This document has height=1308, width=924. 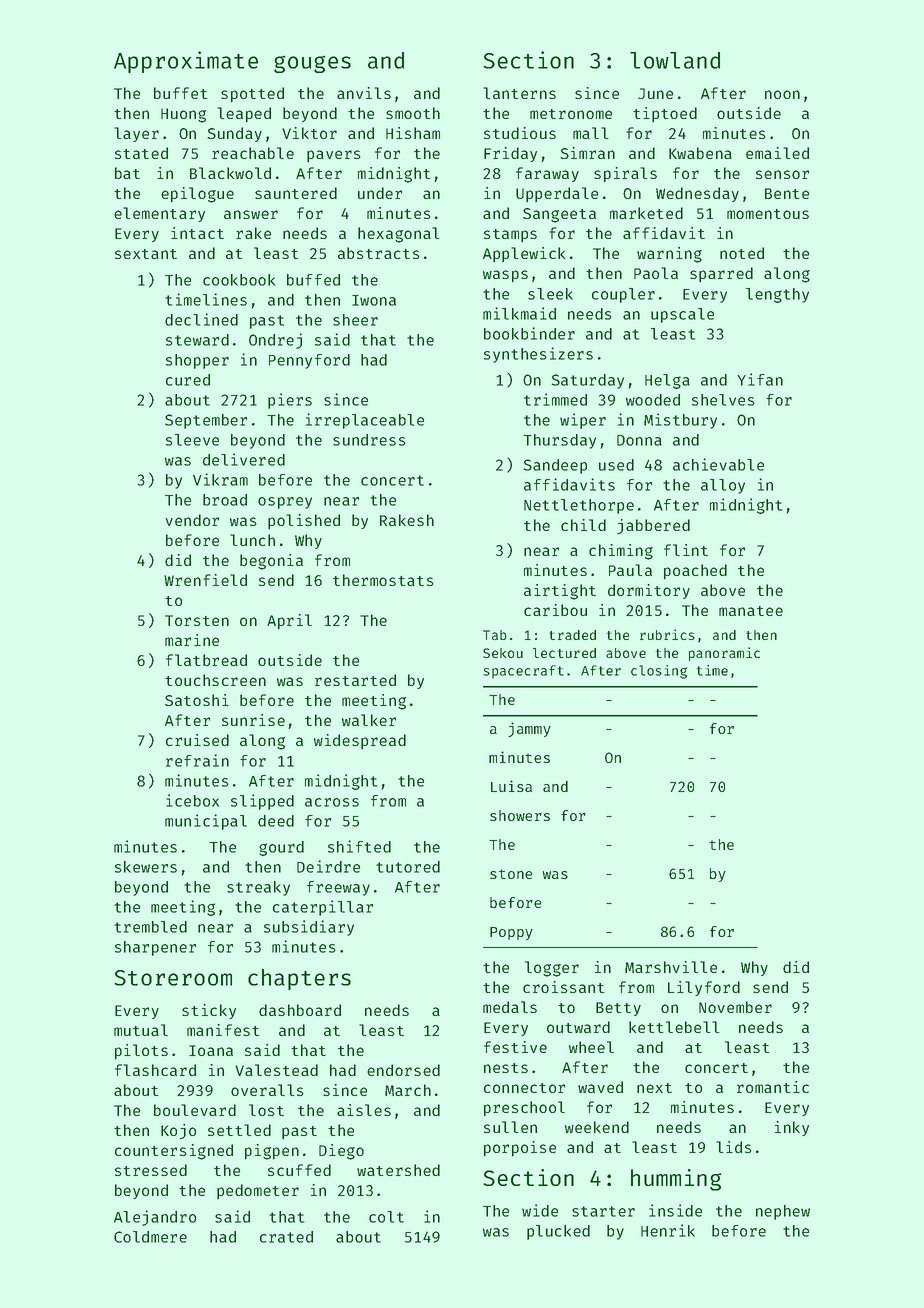 What do you see at coordinates (529, 729) in the document?
I see `jammy` at bounding box center [529, 729].
